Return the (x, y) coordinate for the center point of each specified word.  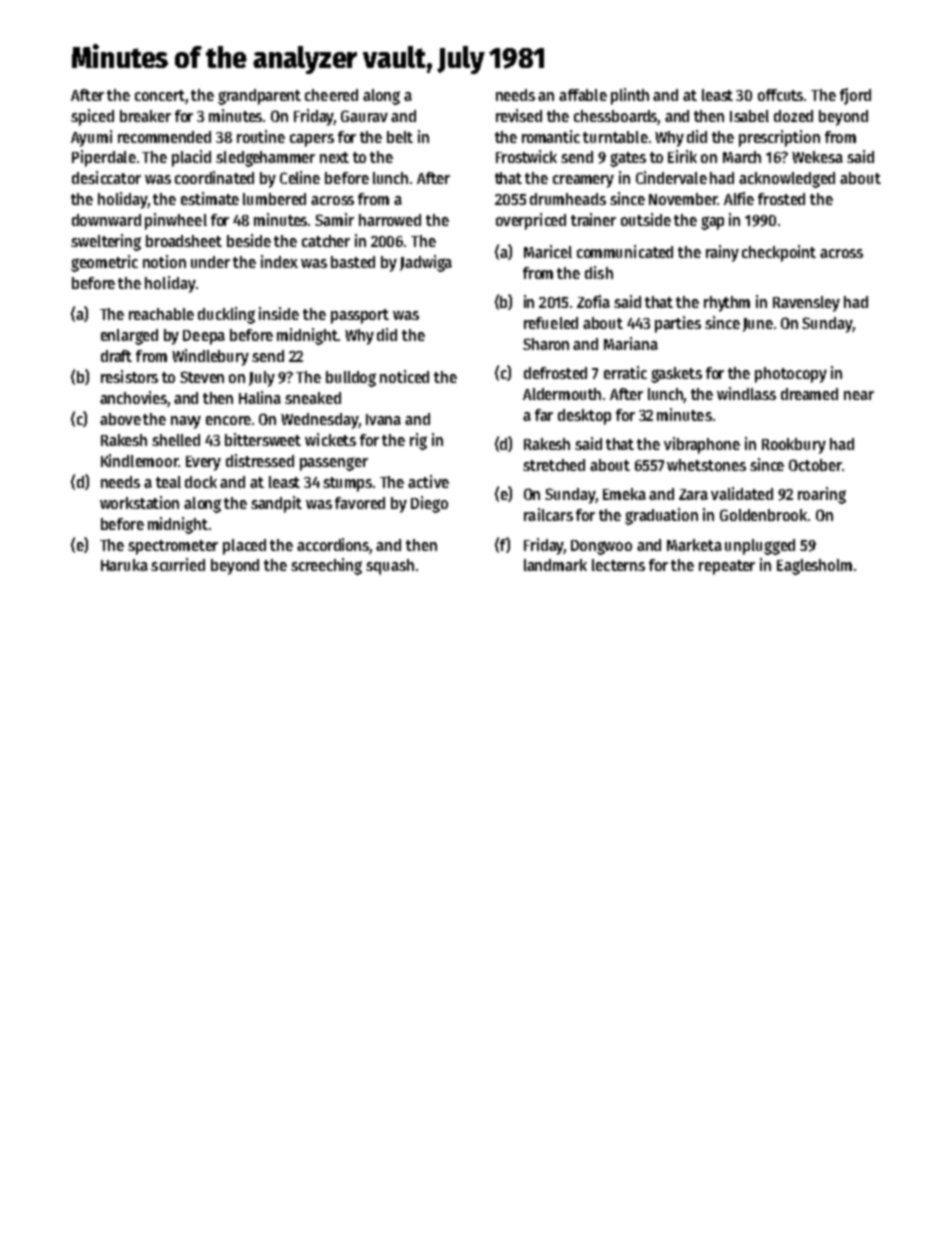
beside (249, 240)
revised (519, 115)
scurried (178, 564)
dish (599, 272)
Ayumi (91, 138)
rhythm (727, 304)
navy (186, 422)
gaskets (676, 375)
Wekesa (817, 157)
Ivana (383, 419)
